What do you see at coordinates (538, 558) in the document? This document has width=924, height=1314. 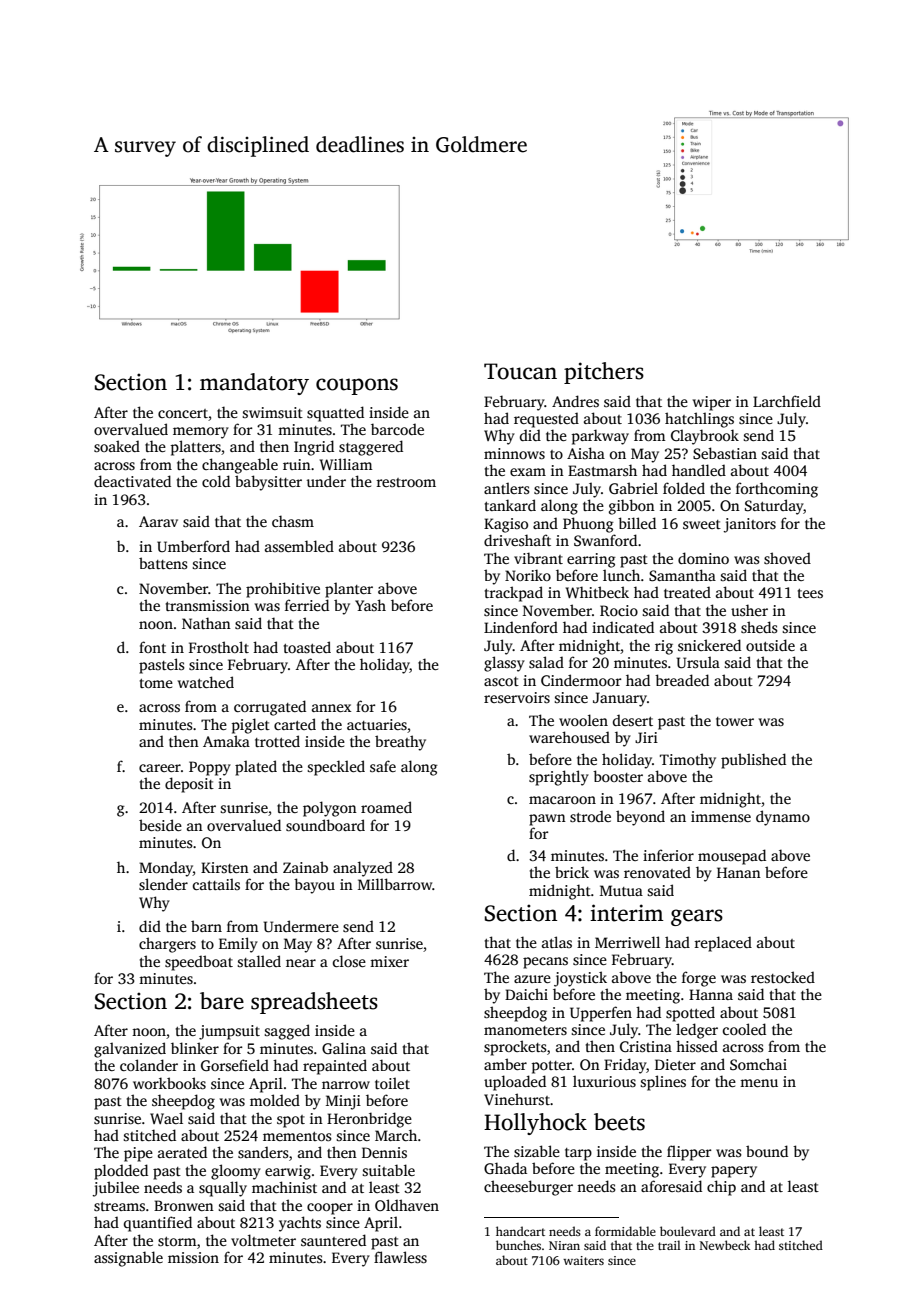 I see `vibrant` at bounding box center [538, 558].
